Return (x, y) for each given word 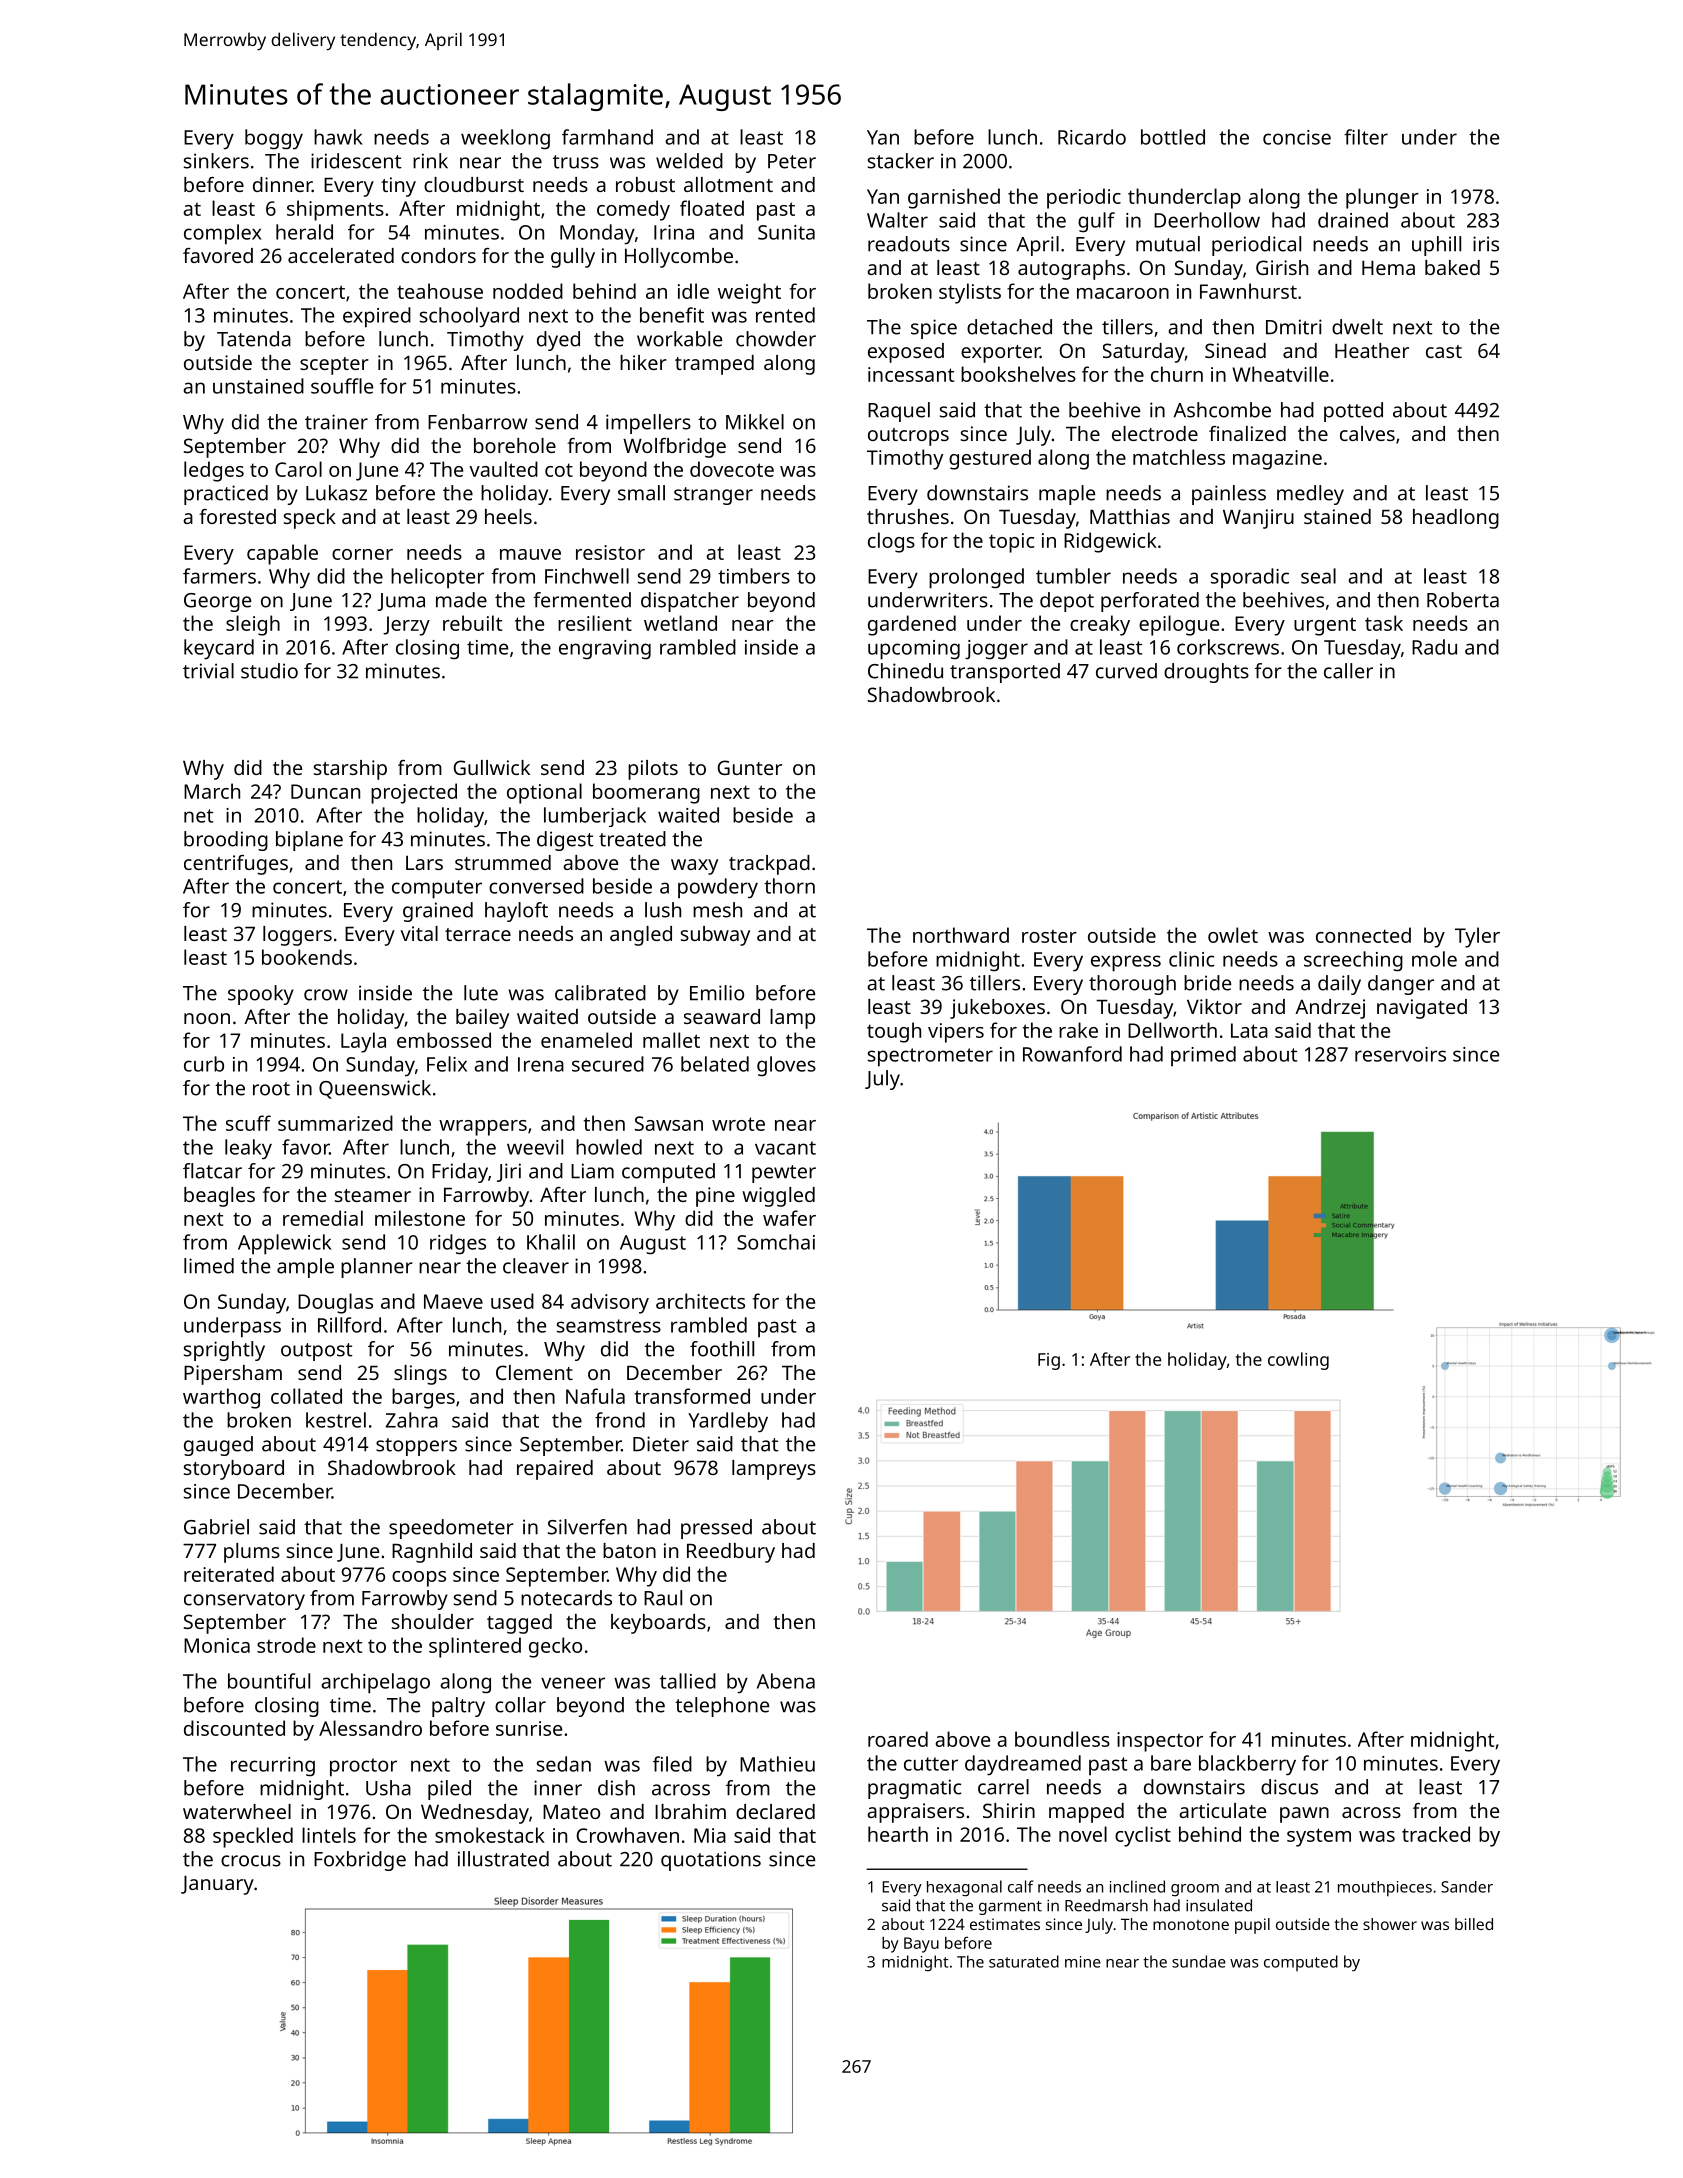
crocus (251, 1861)
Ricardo (1092, 137)
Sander (1467, 1887)
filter (1366, 137)
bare (1171, 1763)
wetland (680, 623)
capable (282, 554)
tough (894, 1032)
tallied (688, 1681)
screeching (1353, 961)
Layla (363, 1042)
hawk (338, 137)
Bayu (921, 1945)
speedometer (451, 1529)
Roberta (1463, 600)
